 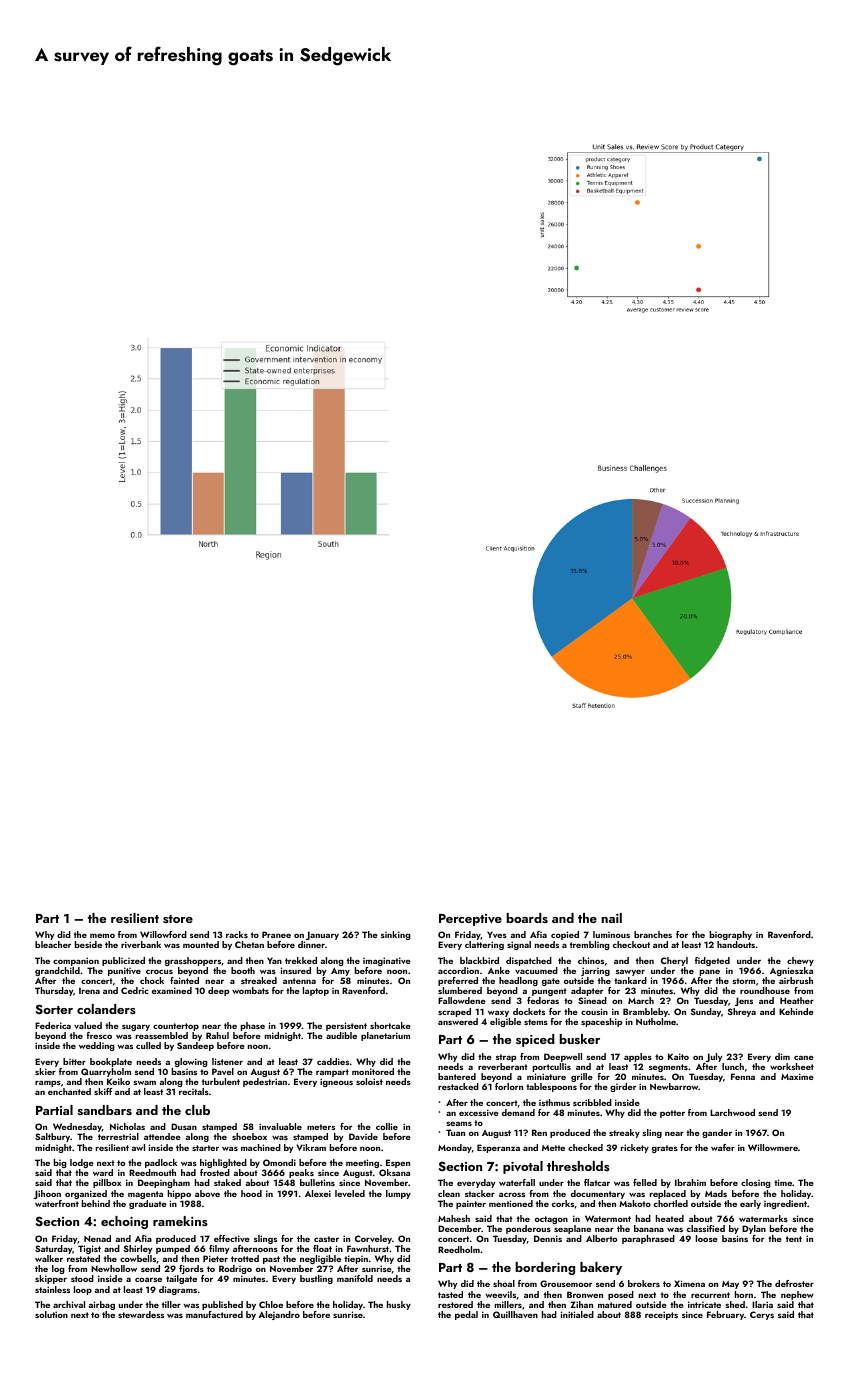 I want to click on chewy, so click(x=800, y=961).
